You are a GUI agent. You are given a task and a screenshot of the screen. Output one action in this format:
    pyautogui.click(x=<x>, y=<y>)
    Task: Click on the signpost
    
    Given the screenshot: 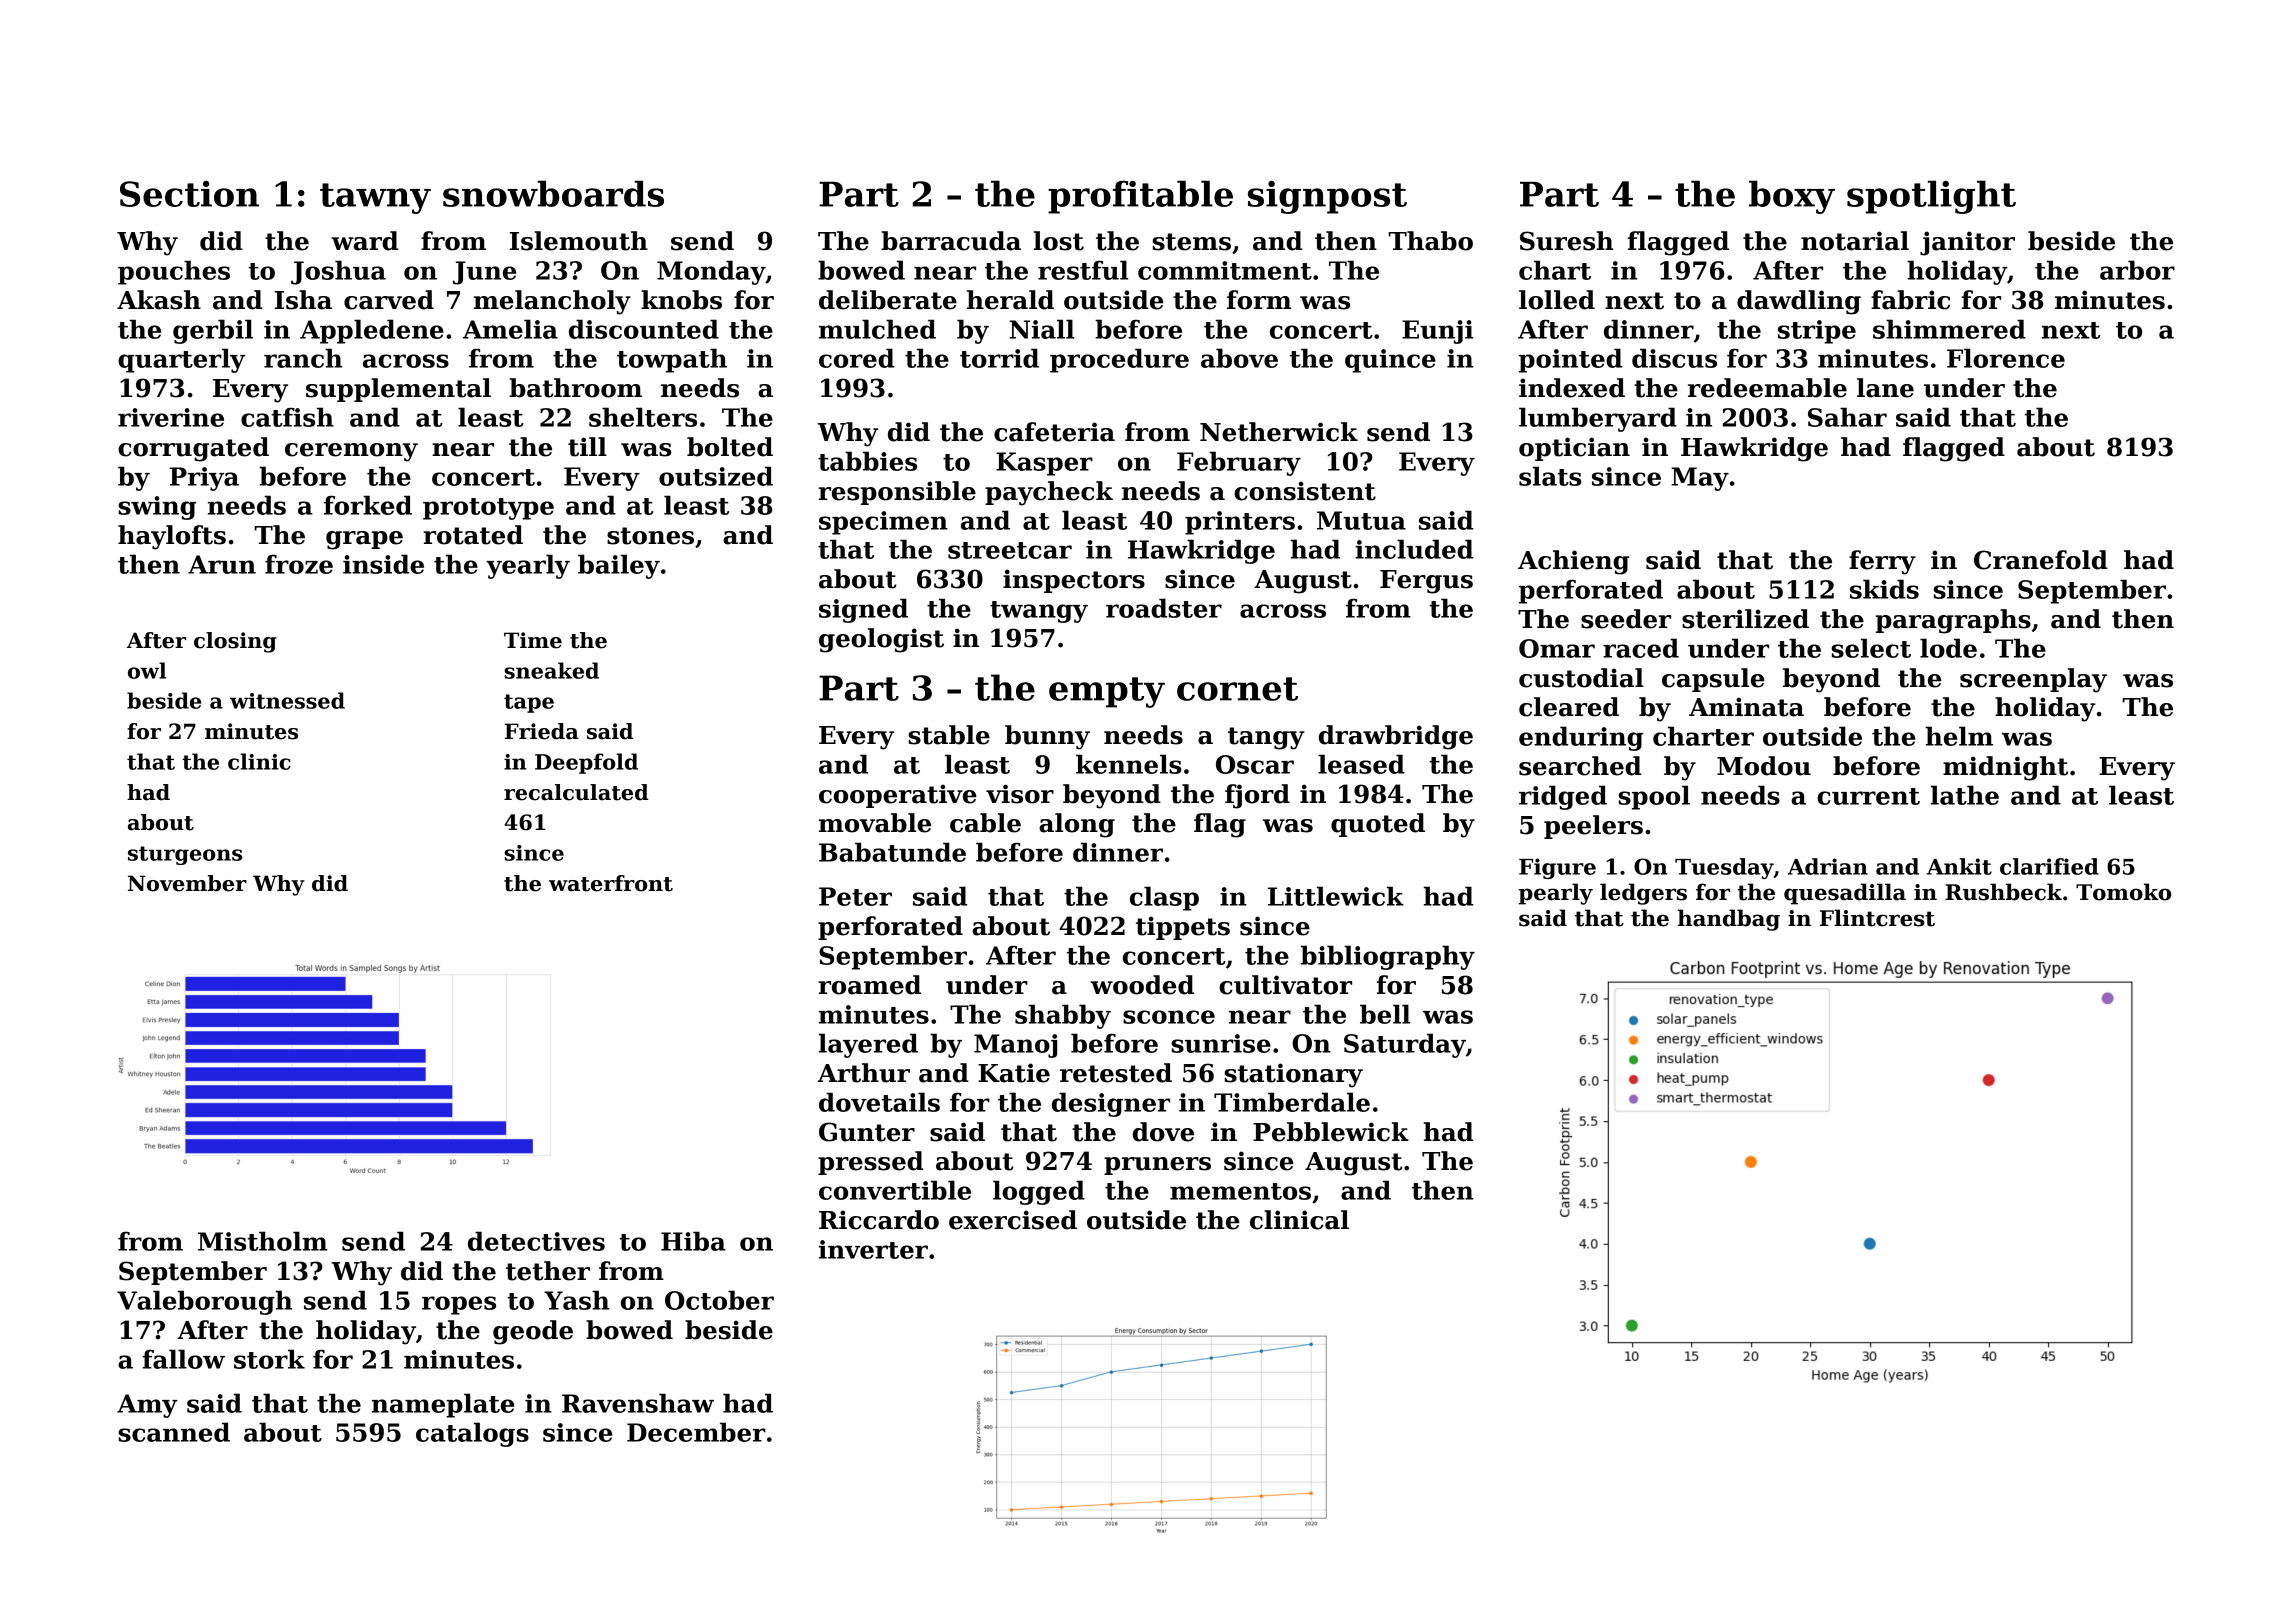 What is the action you would take?
    pyautogui.click(x=1327, y=197)
